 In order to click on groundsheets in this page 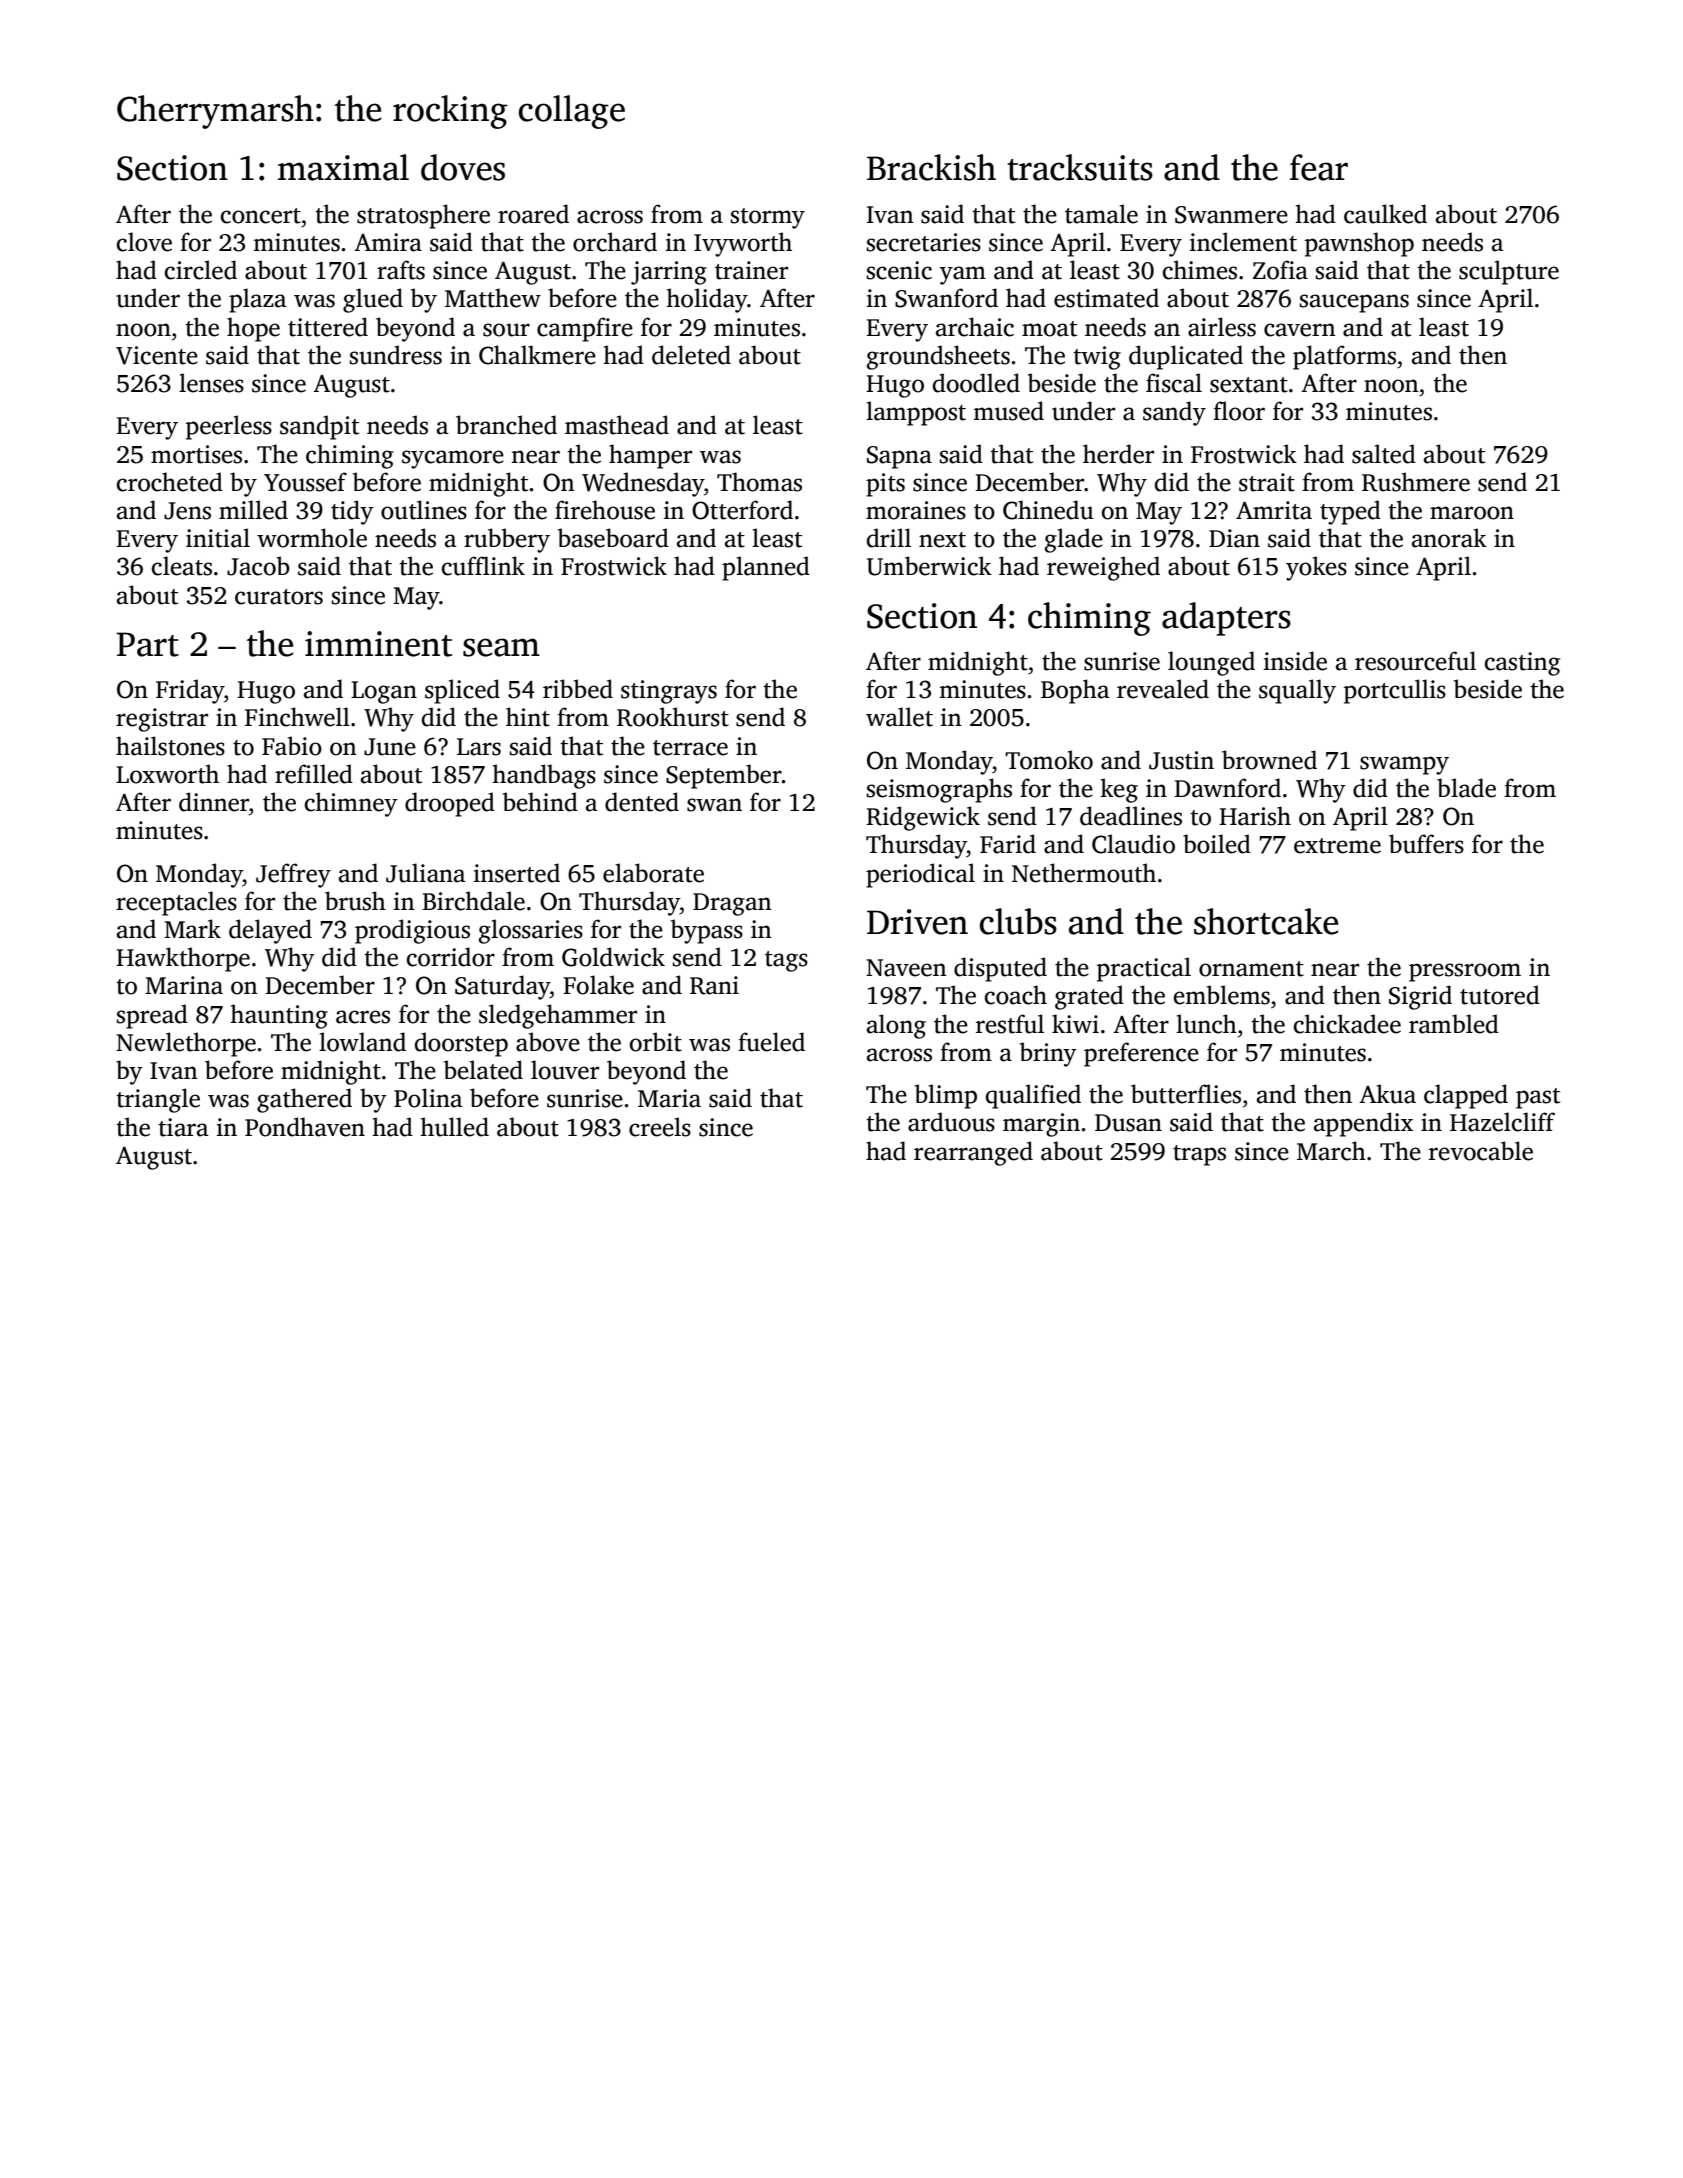, I will do `click(938, 357)`.
